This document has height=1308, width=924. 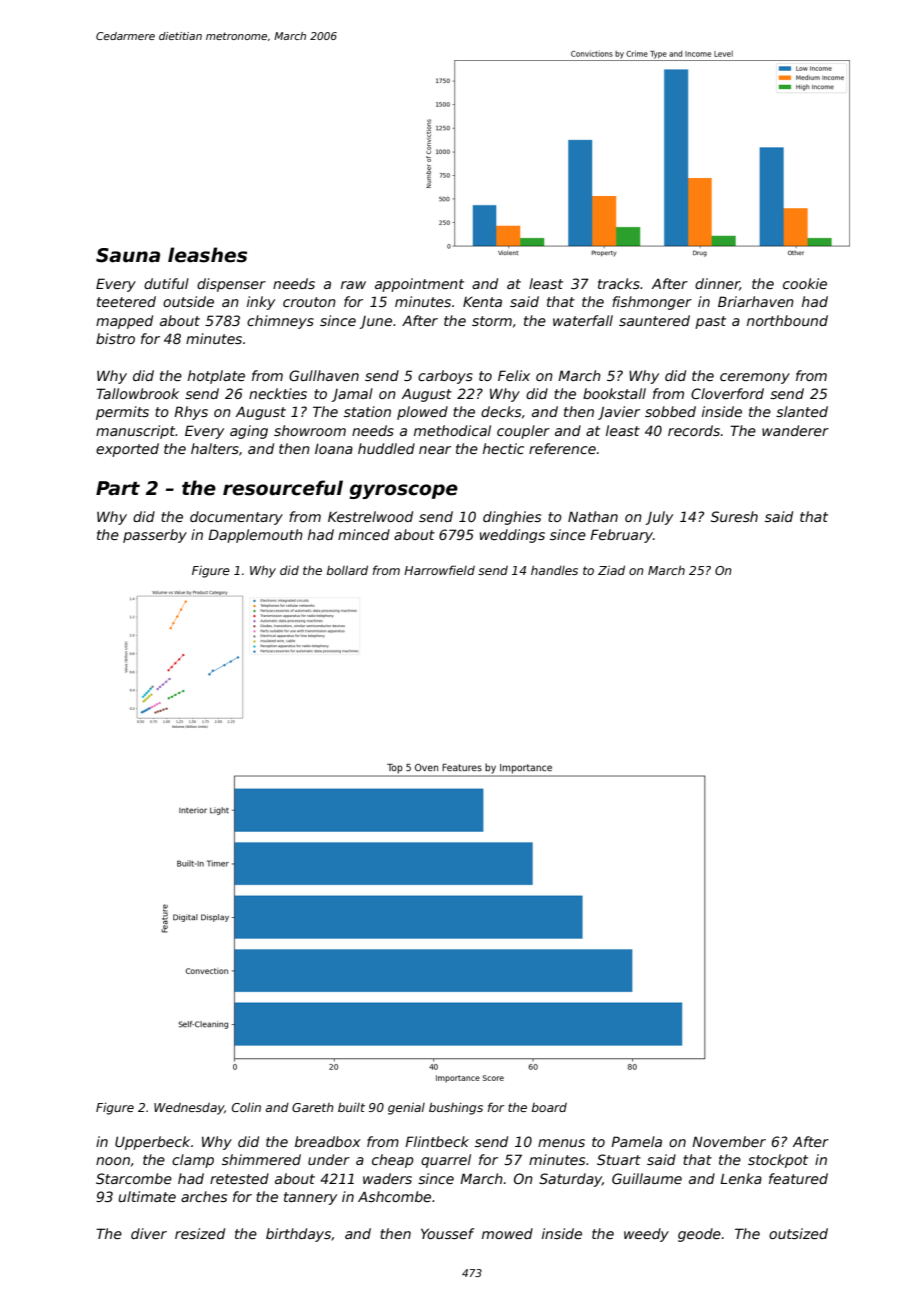 I want to click on Nathan, so click(x=593, y=516).
